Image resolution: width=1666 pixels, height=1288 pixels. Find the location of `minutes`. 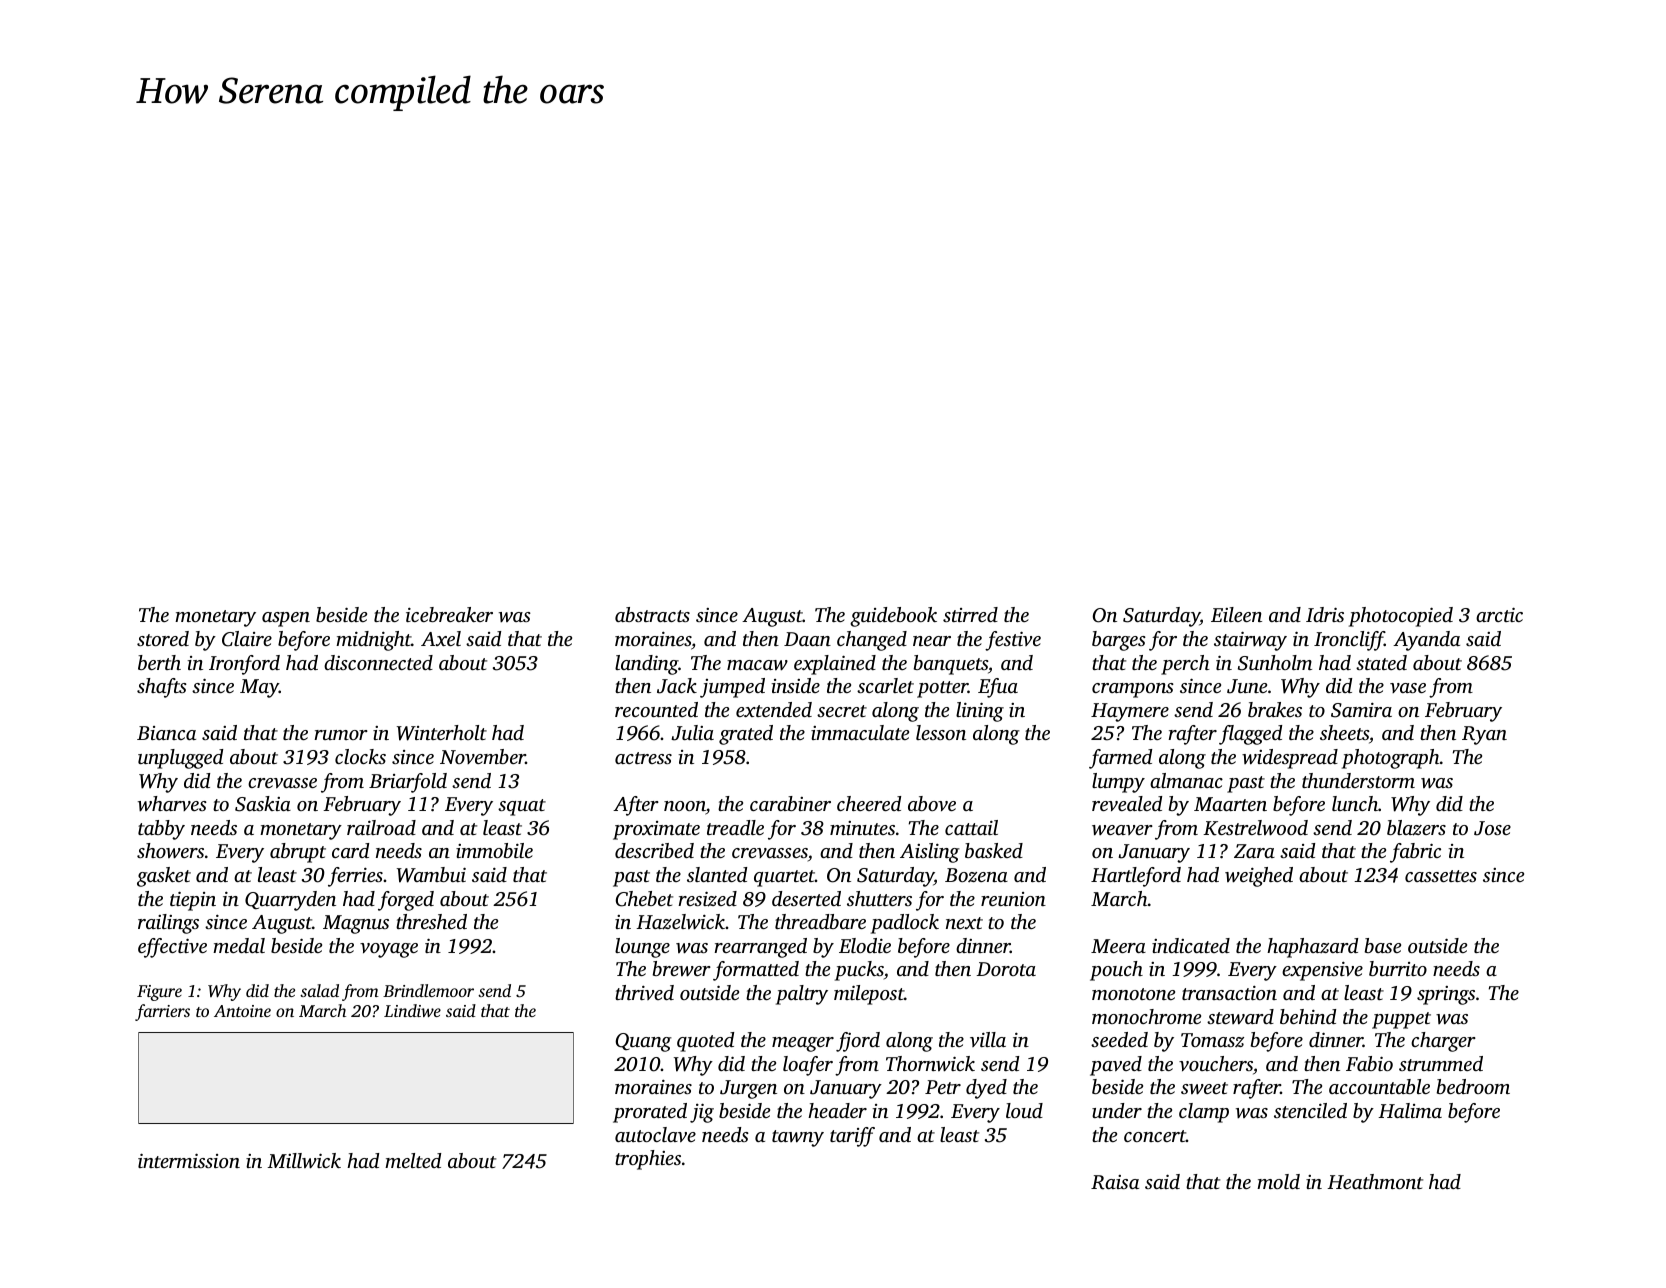

minutes is located at coordinates (862, 828).
